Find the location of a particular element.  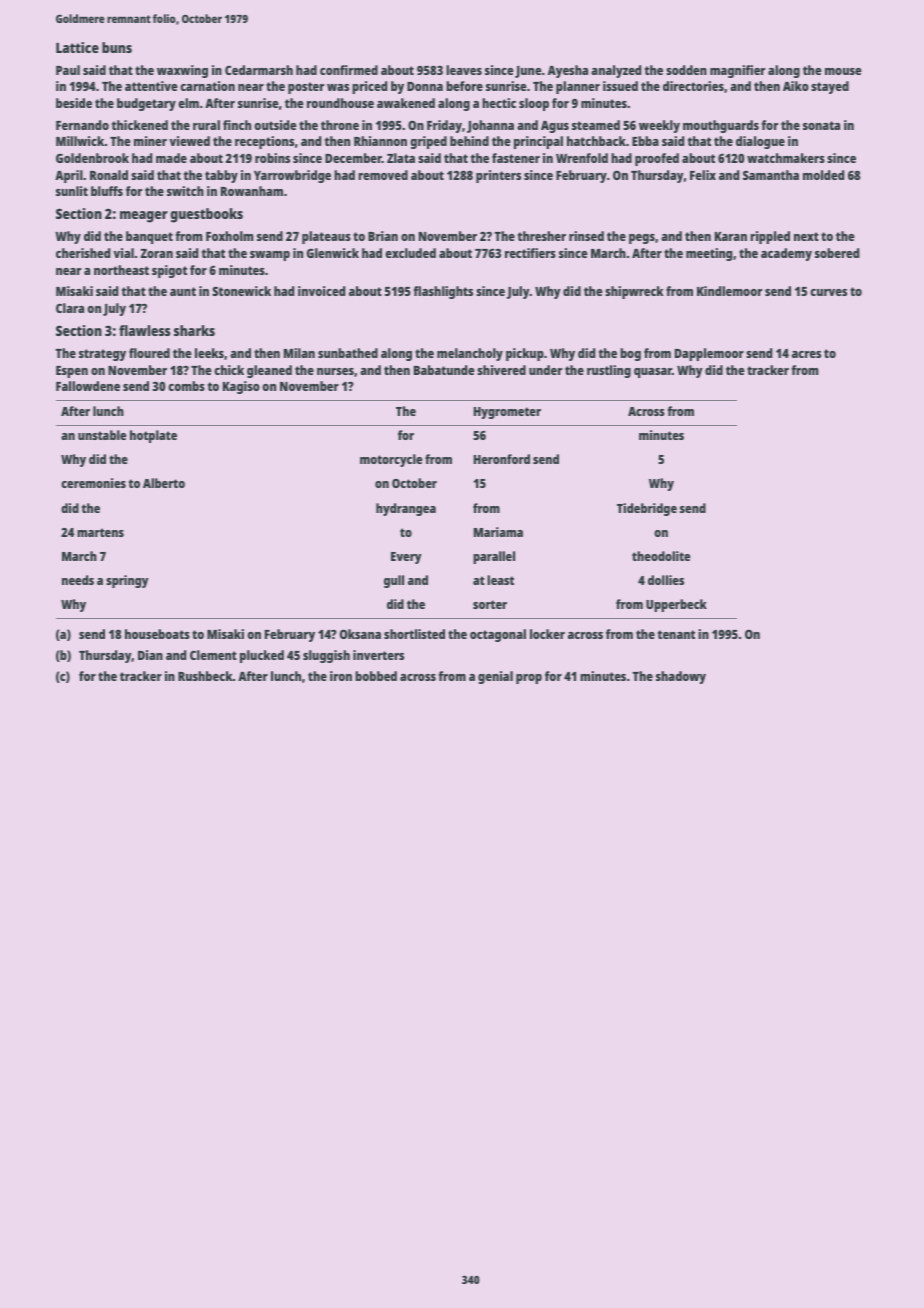

quasar is located at coordinates (653, 373).
